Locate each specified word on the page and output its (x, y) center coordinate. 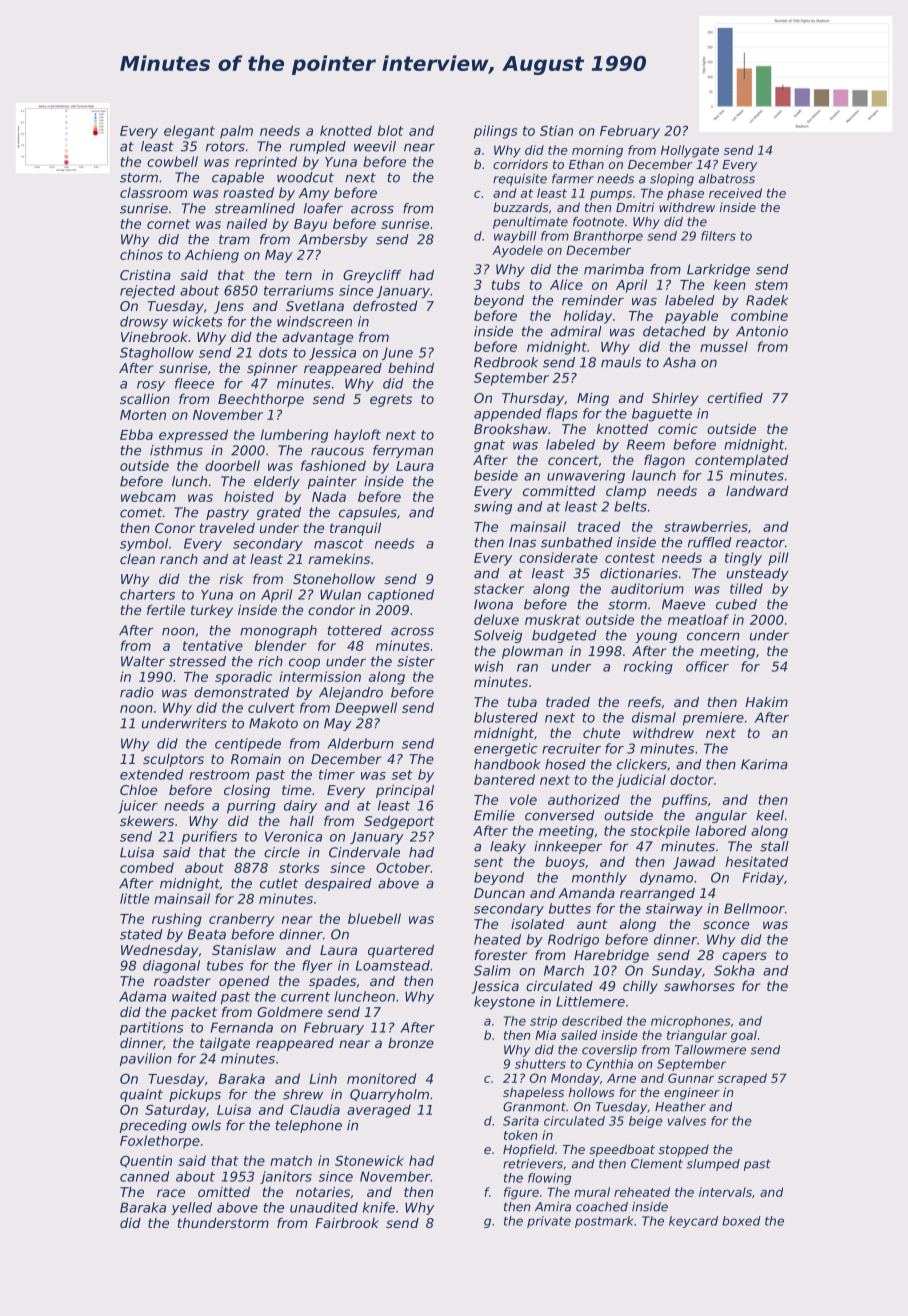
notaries (323, 1191)
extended (151, 774)
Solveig (498, 636)
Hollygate (690, 151)
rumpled (318, 147)
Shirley (675, 399)
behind (411, 367)
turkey (212, 611)
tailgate (225, 1044)
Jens (229, 307)
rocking (648, 667)
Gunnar (691, 1078)
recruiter (571, 748)
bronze (411, 1043)
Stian (556, 130)
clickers (642, 764)
